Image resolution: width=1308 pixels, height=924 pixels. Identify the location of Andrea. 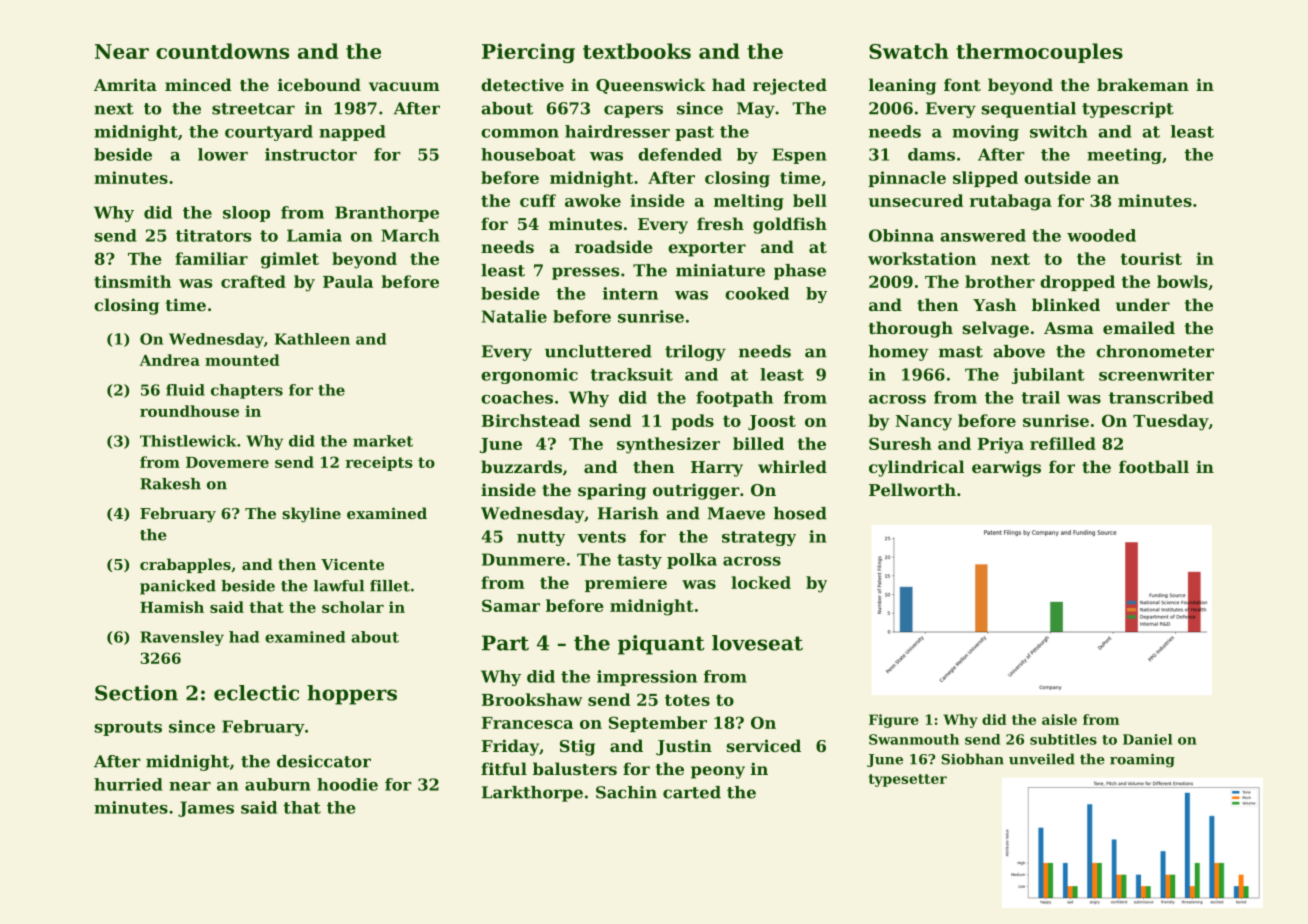
(169, 360).
